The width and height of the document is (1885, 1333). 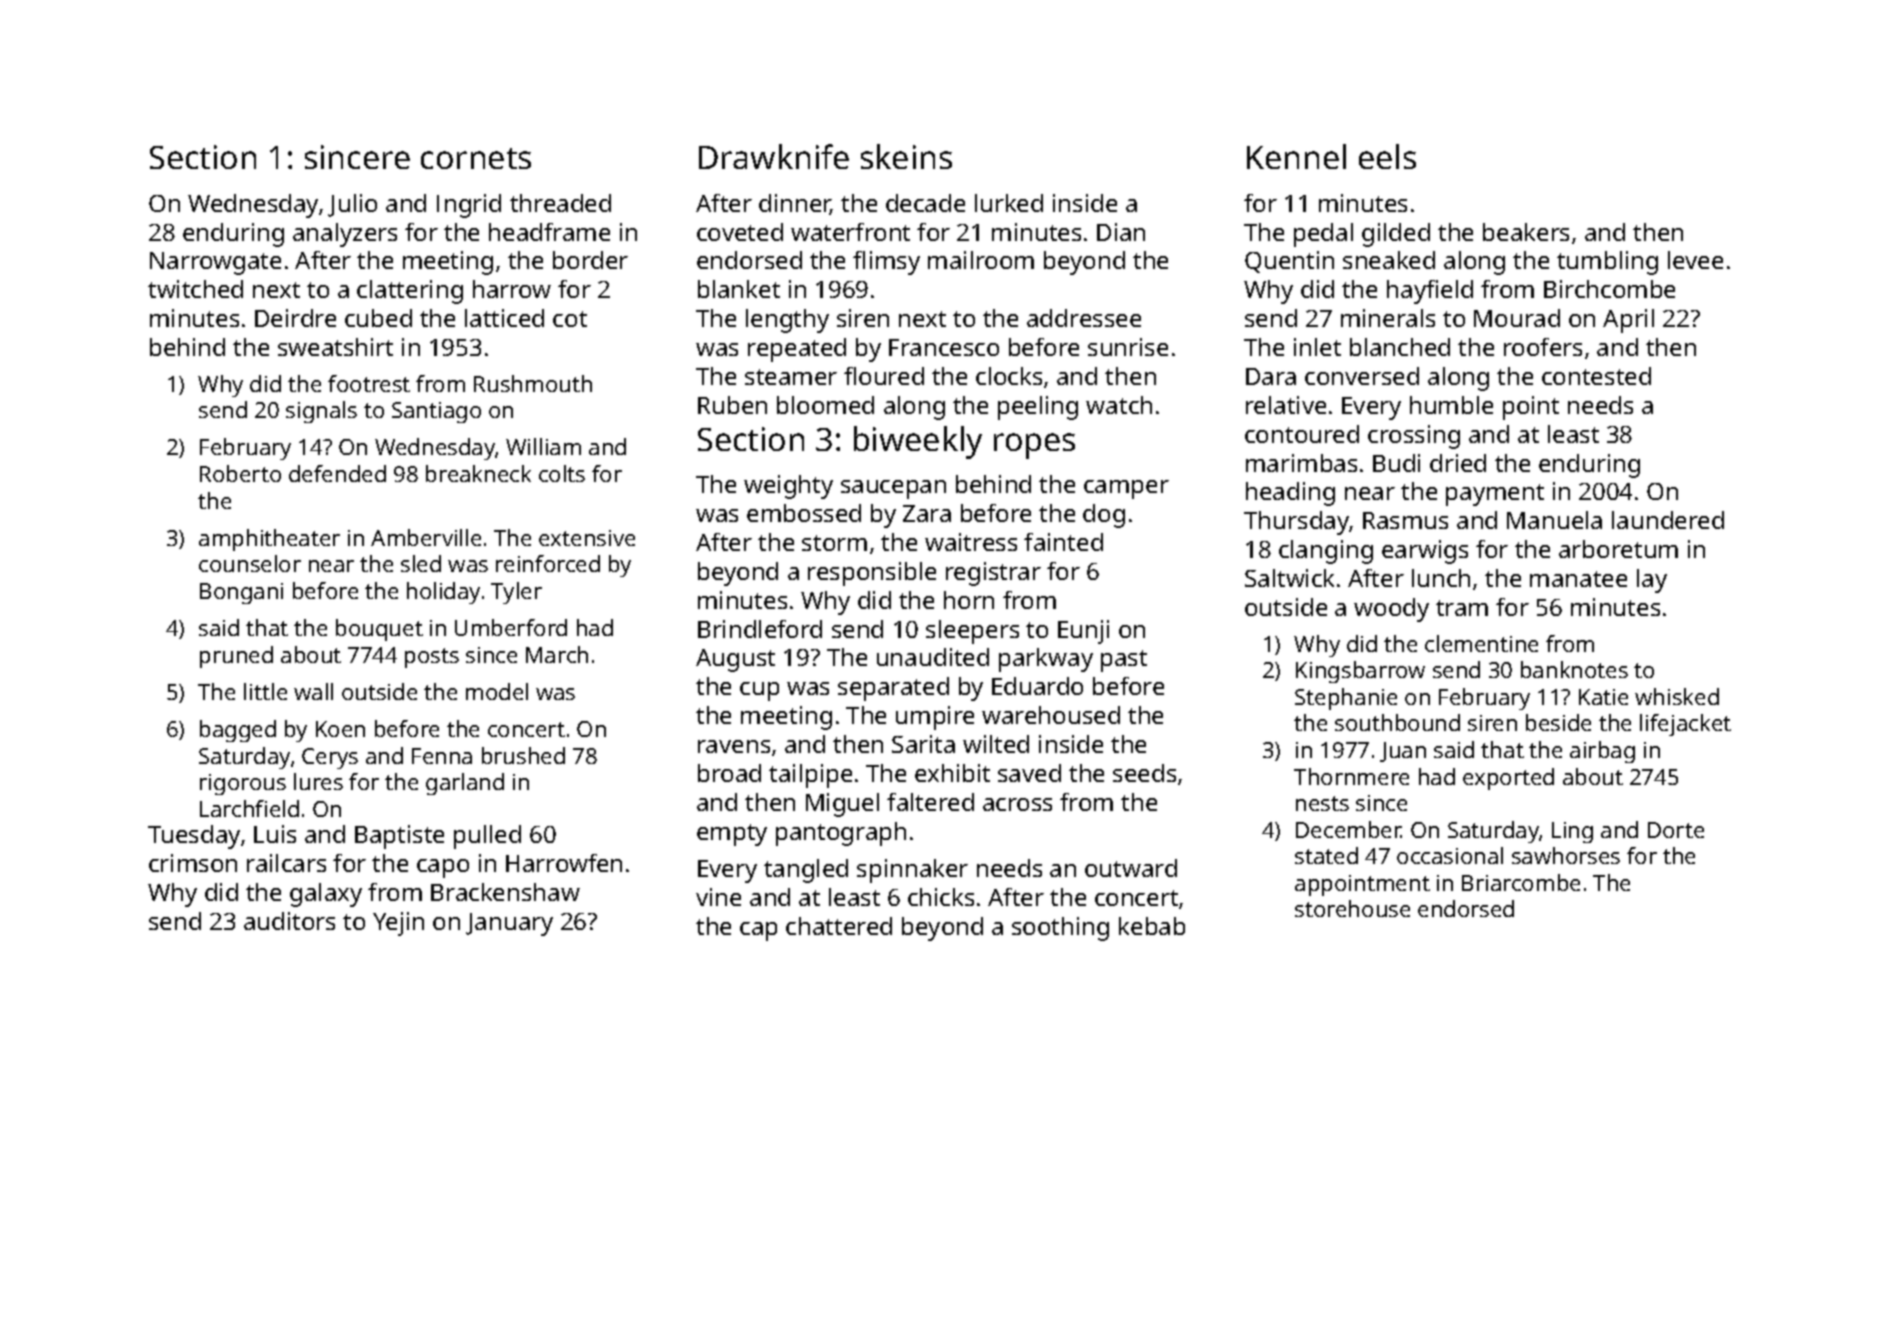 What do you see at coordinates (1685, 725) in the document?
I see `lifejacket` at bounding box center [1685, 725].
